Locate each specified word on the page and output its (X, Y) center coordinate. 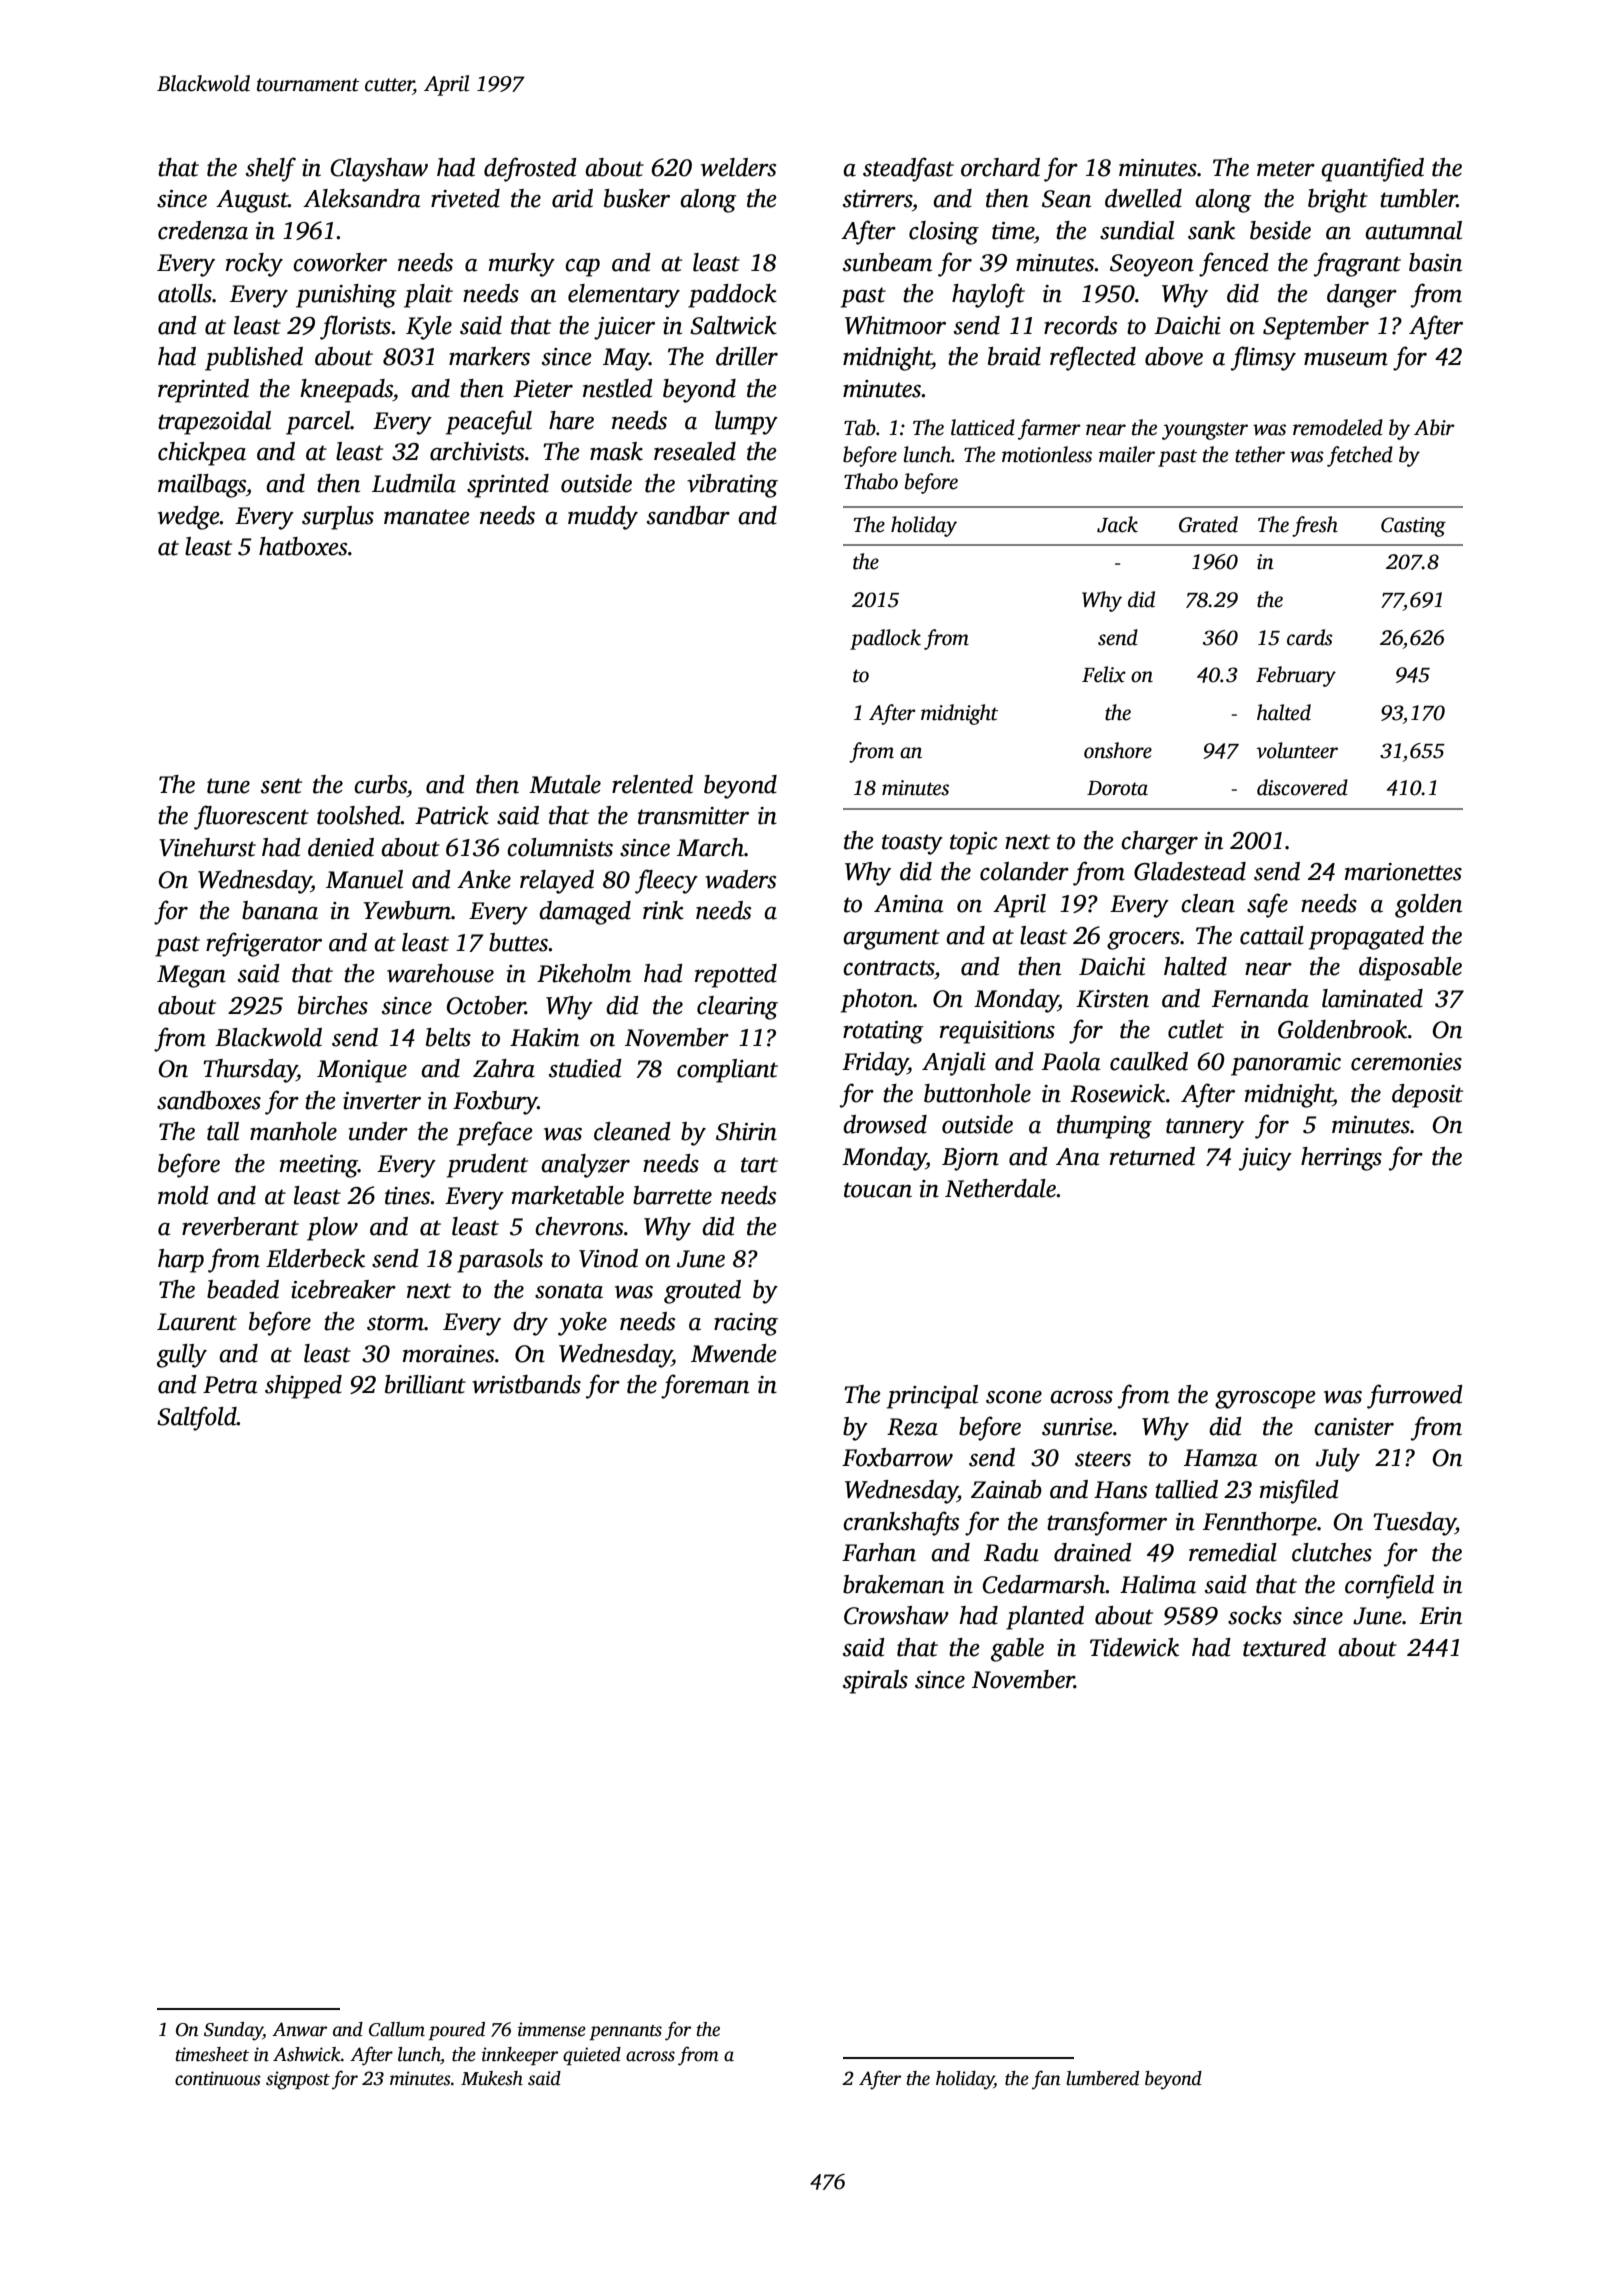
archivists (477, 451)
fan (1046, 2080)
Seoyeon (1152, 265)
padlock (885, 639)
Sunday (233, 2031)
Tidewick (1134, 1647)
